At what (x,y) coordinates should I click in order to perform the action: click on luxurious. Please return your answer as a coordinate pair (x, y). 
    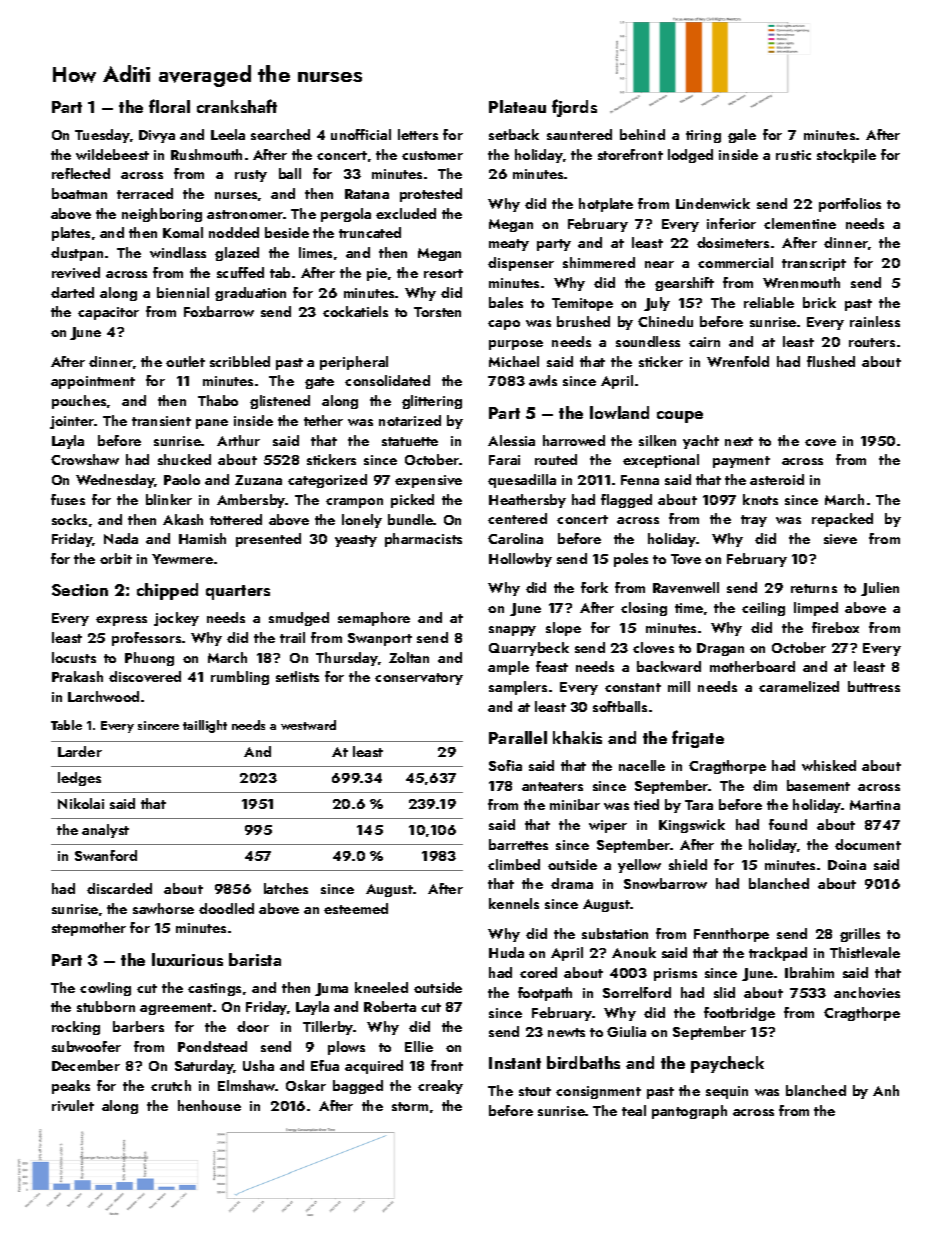
    Looking at the image, I should click on (187, 959).
